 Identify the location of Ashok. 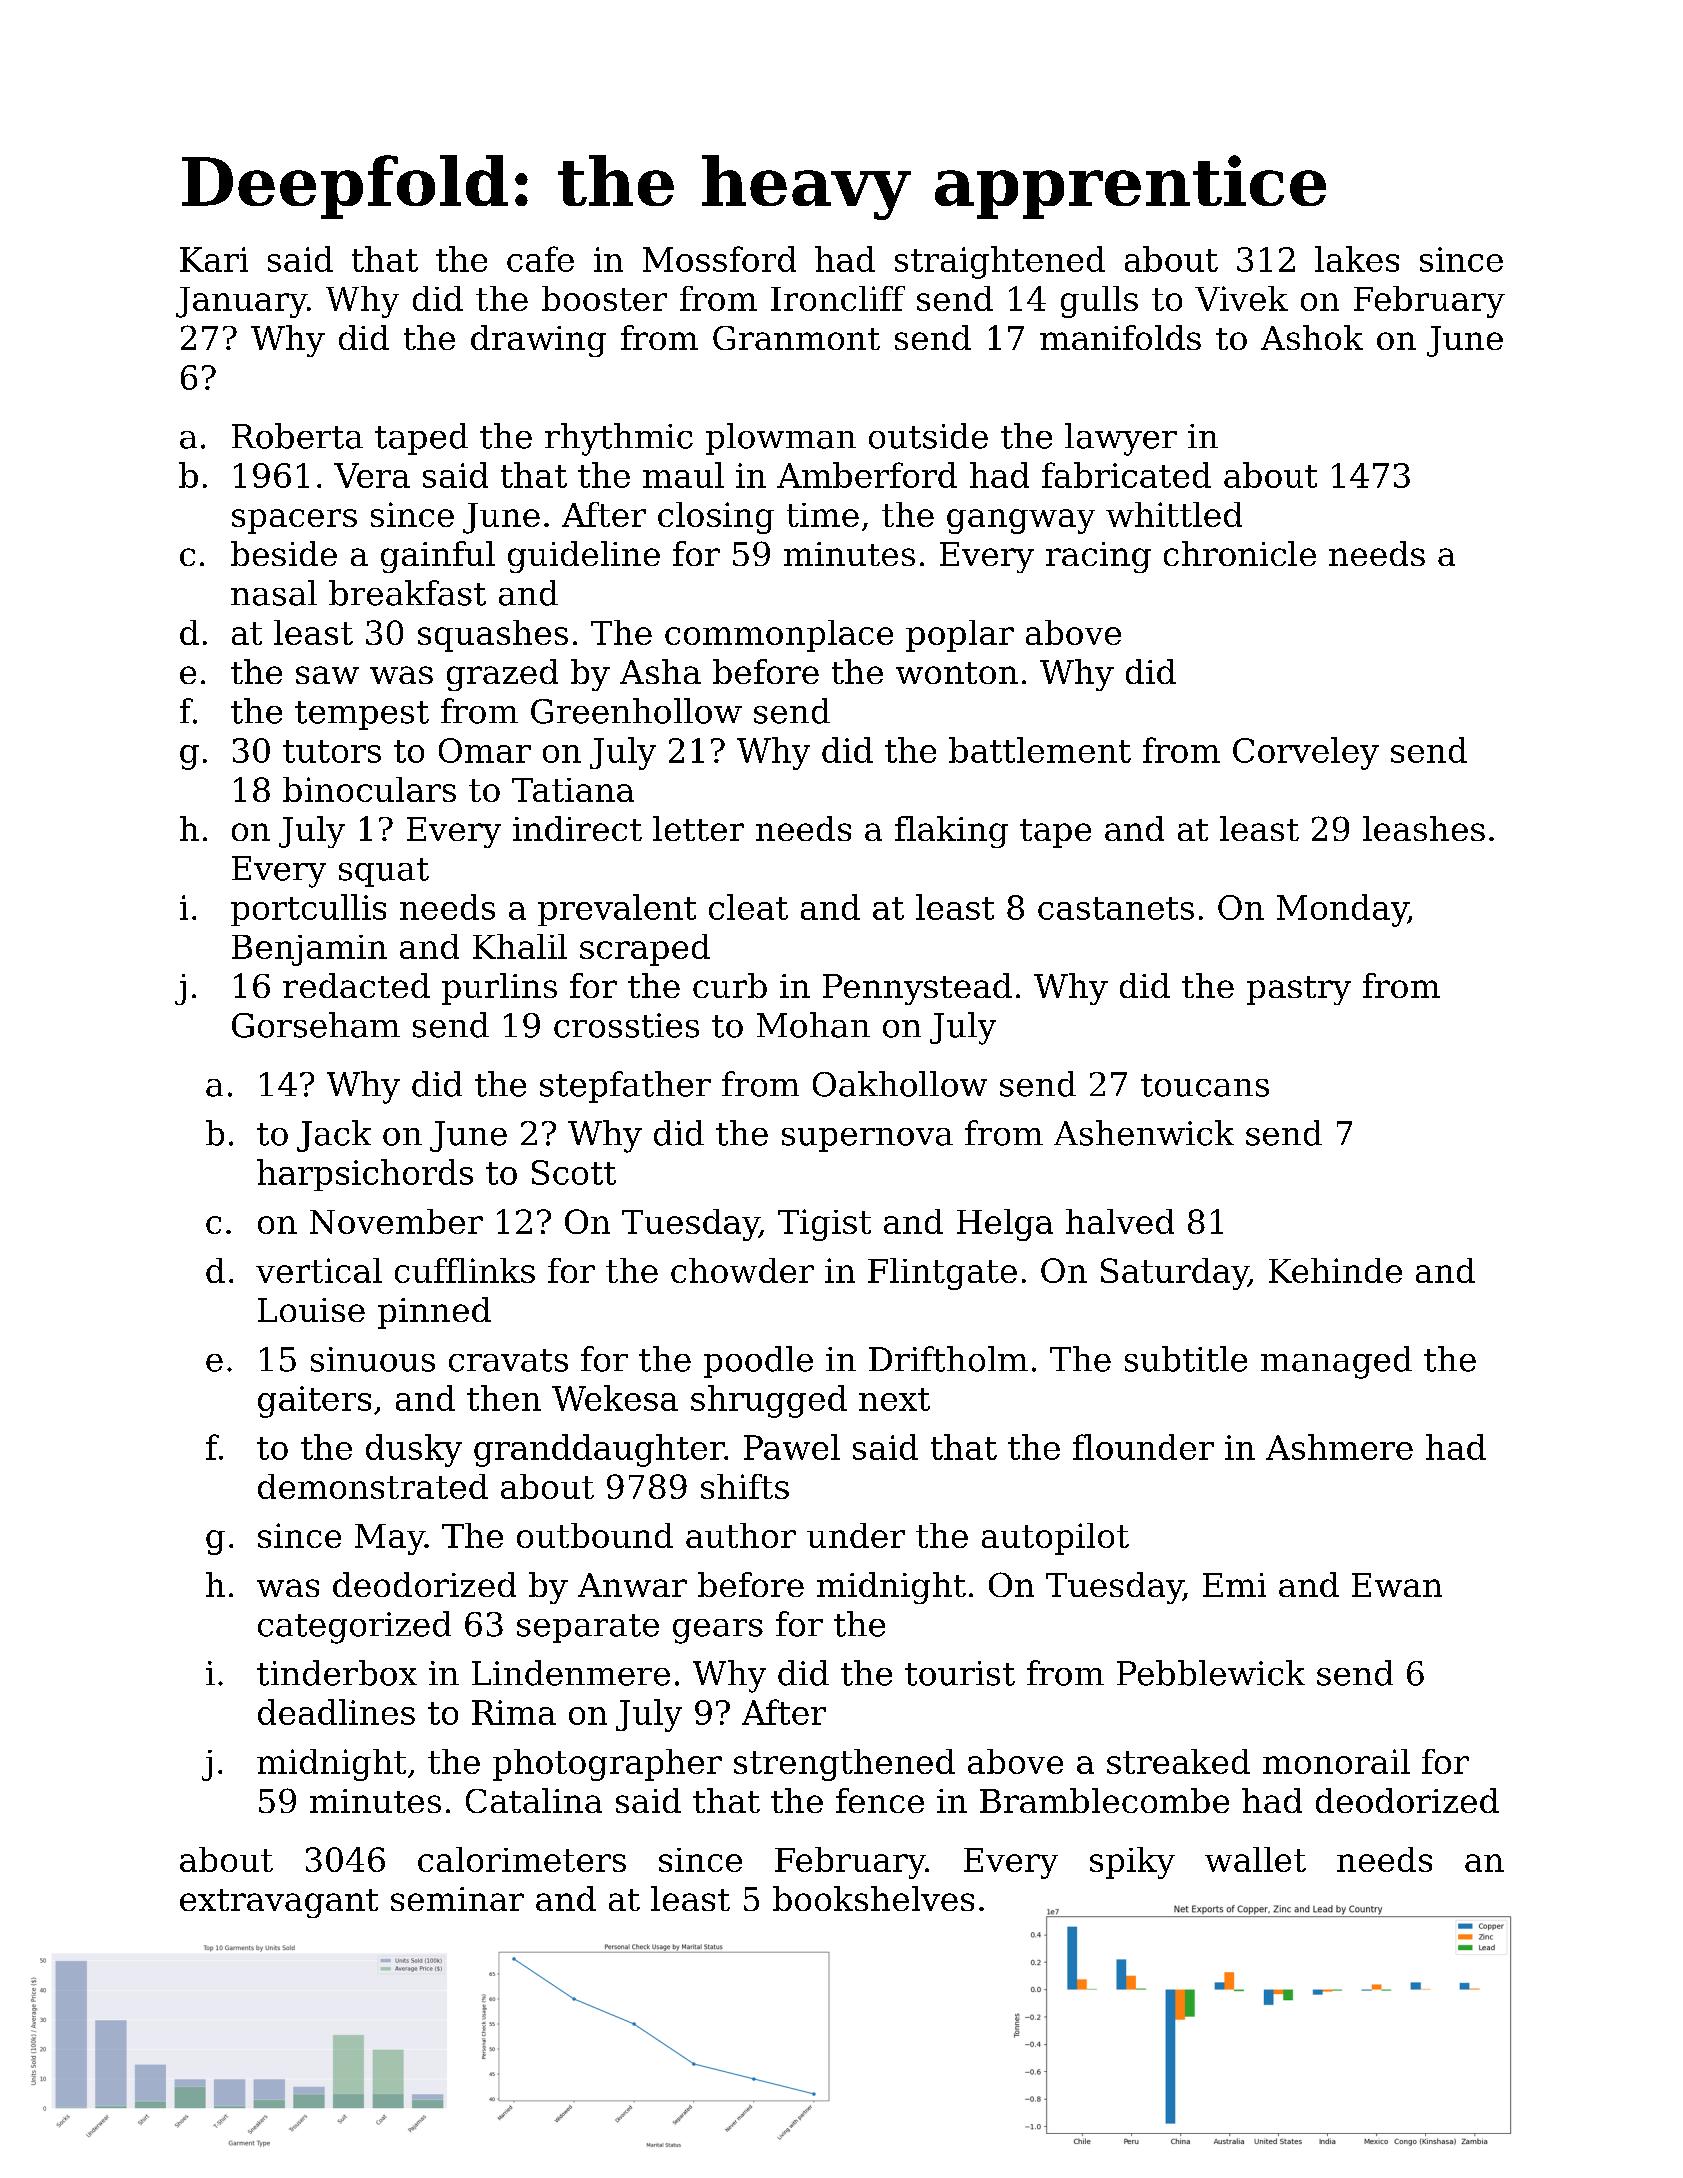
(1312, 337).
